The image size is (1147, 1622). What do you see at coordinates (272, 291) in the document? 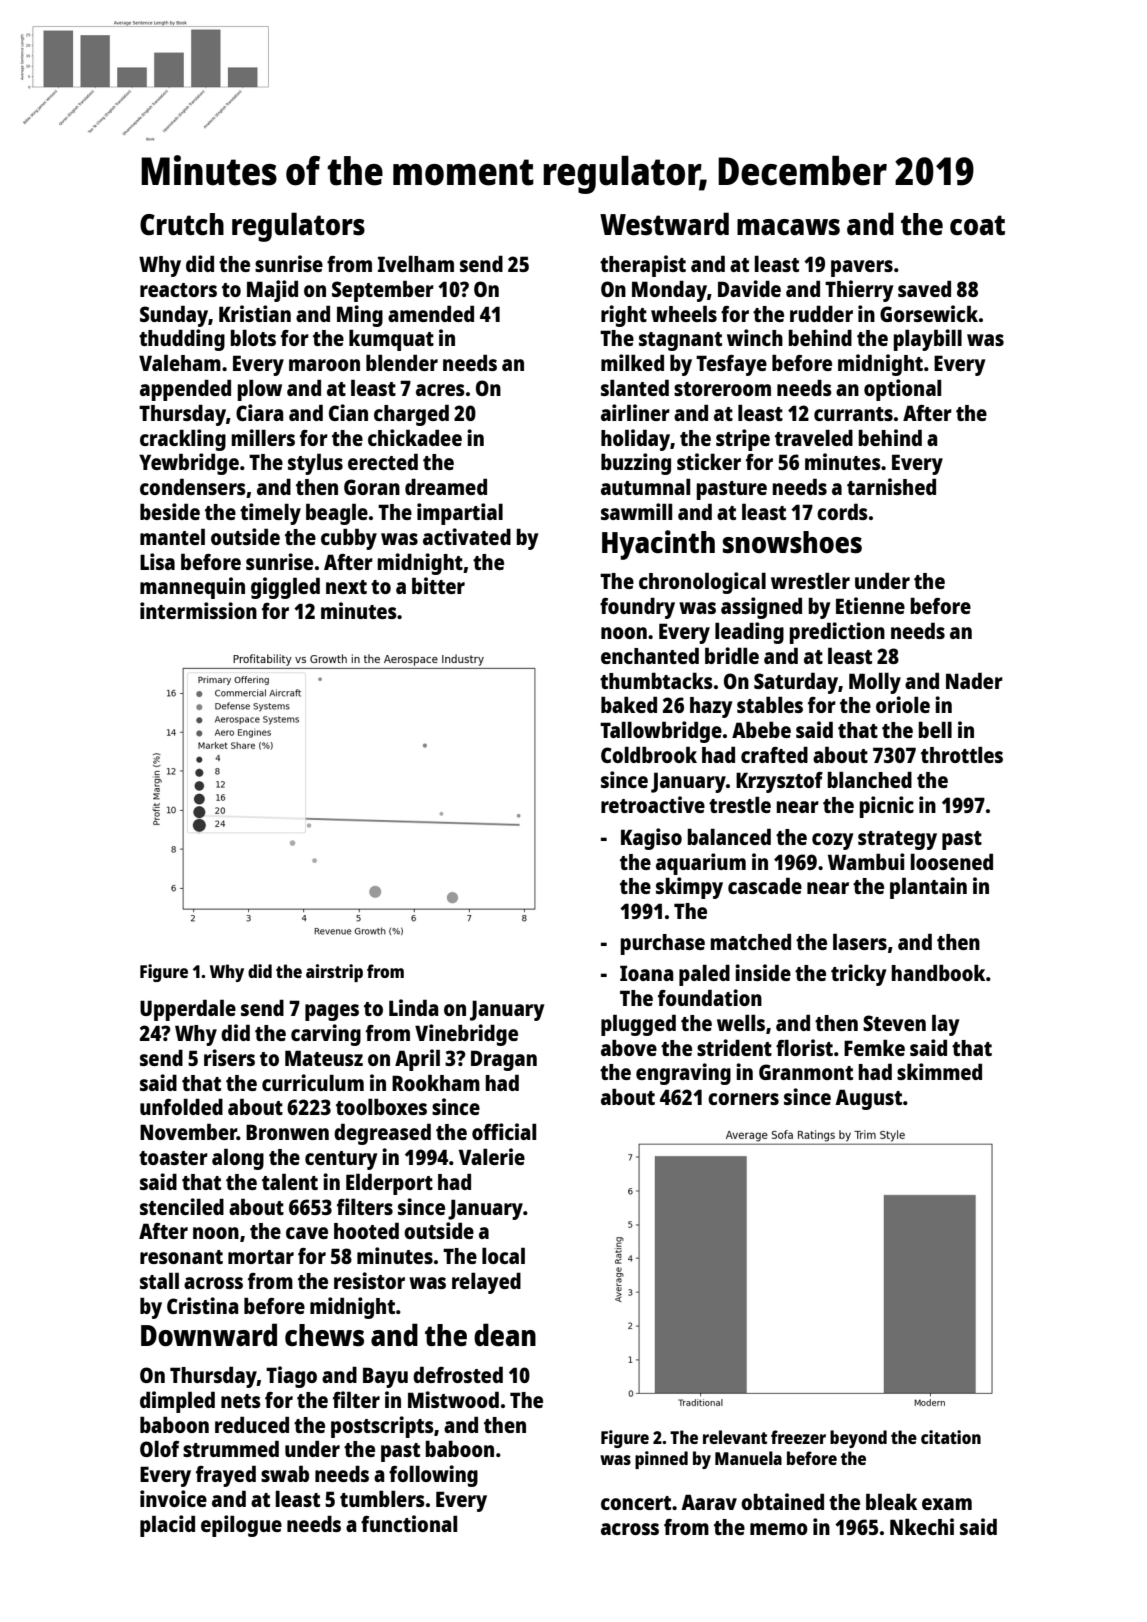
I see `Majid` at bounding box center [272, 291].
